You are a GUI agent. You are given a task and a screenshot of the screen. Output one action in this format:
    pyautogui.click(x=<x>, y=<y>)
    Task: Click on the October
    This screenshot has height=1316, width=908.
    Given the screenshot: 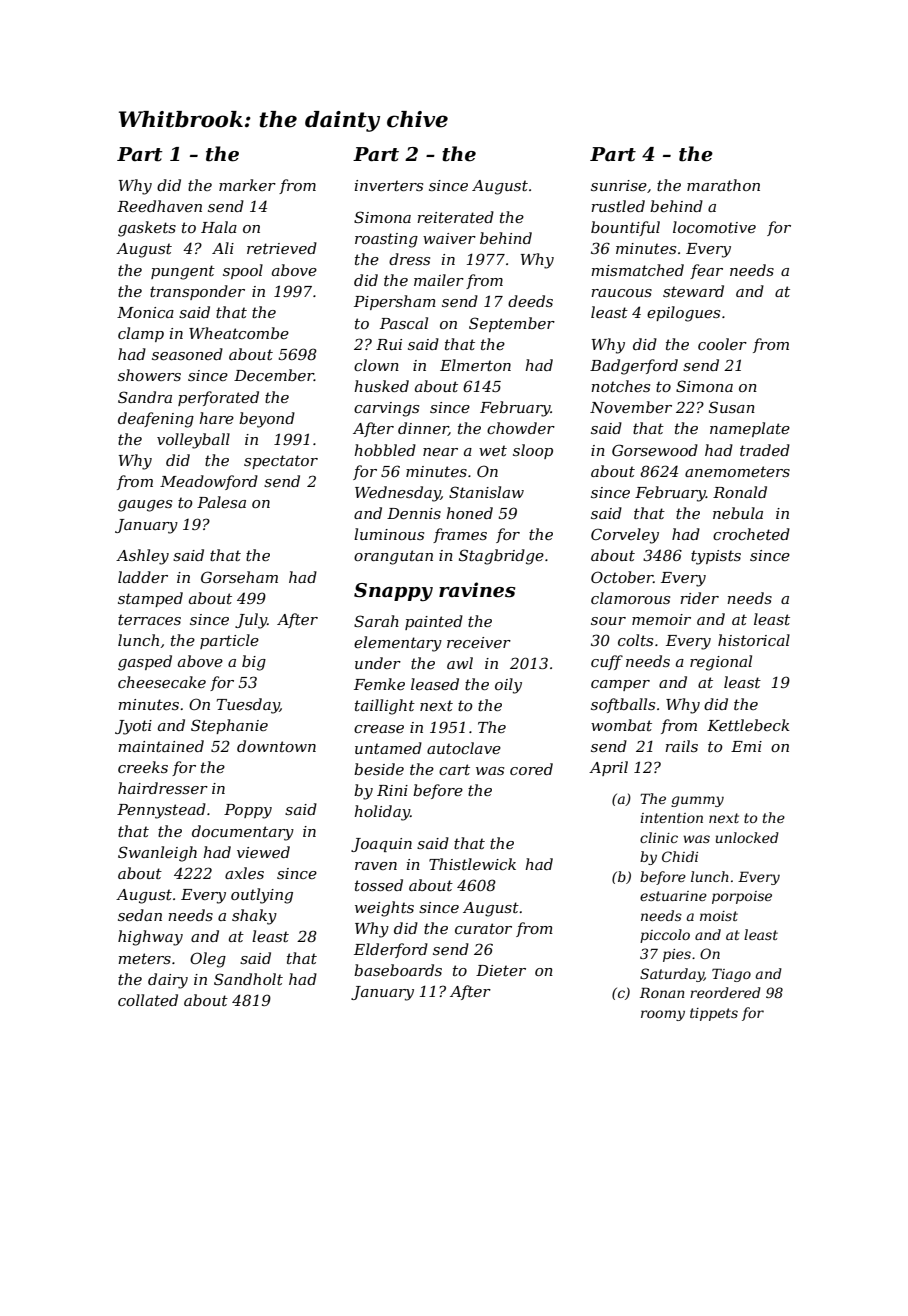 What is the action you would take?
    pyautogui.click(x=622, y=577)
